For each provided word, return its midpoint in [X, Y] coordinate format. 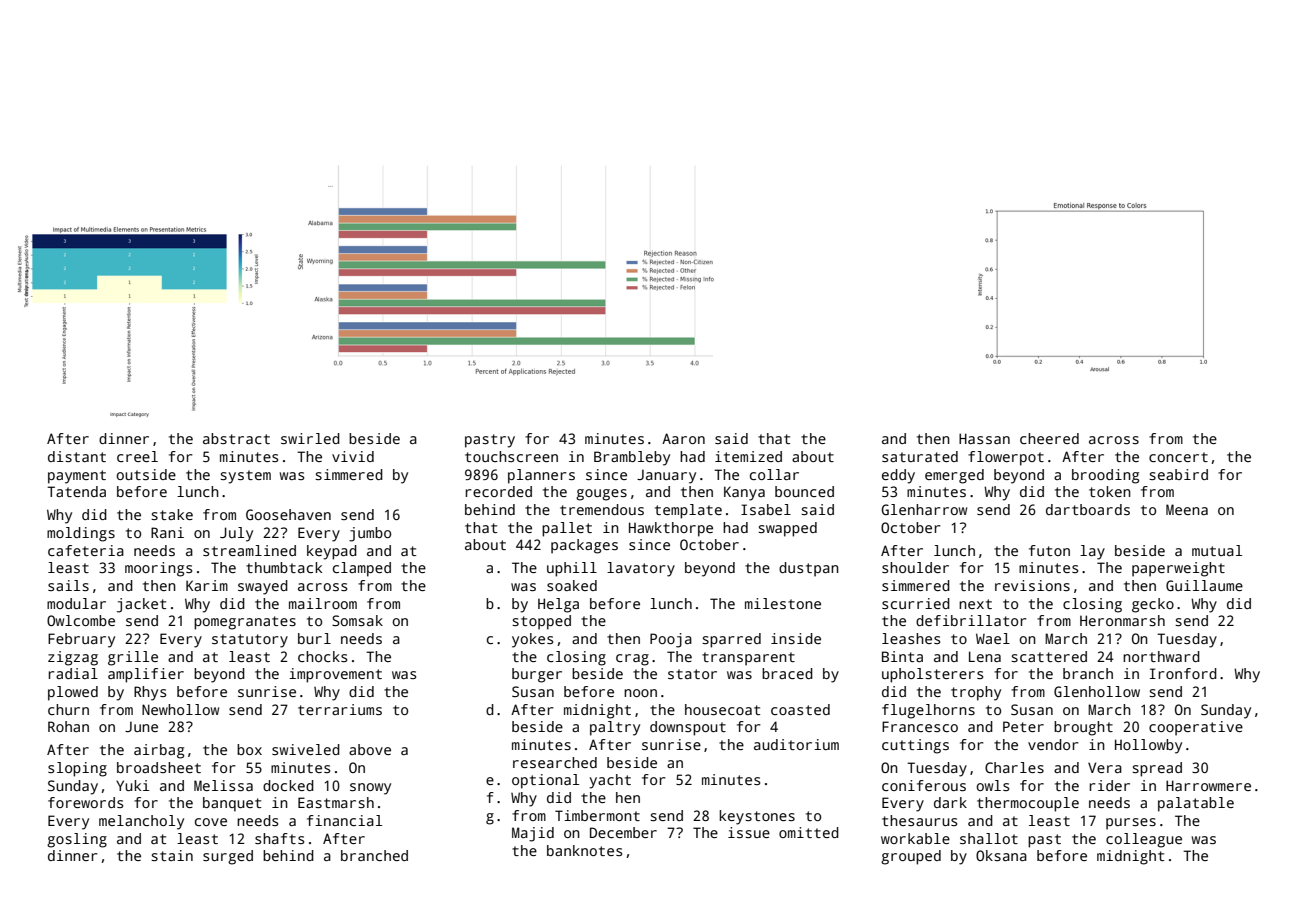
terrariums [340, 709]
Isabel [766, 509]
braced [787, 673]
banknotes [584, 850]
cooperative [1196, 728]
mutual [1217, 550]
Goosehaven [288, 514]
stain [172, 855]
